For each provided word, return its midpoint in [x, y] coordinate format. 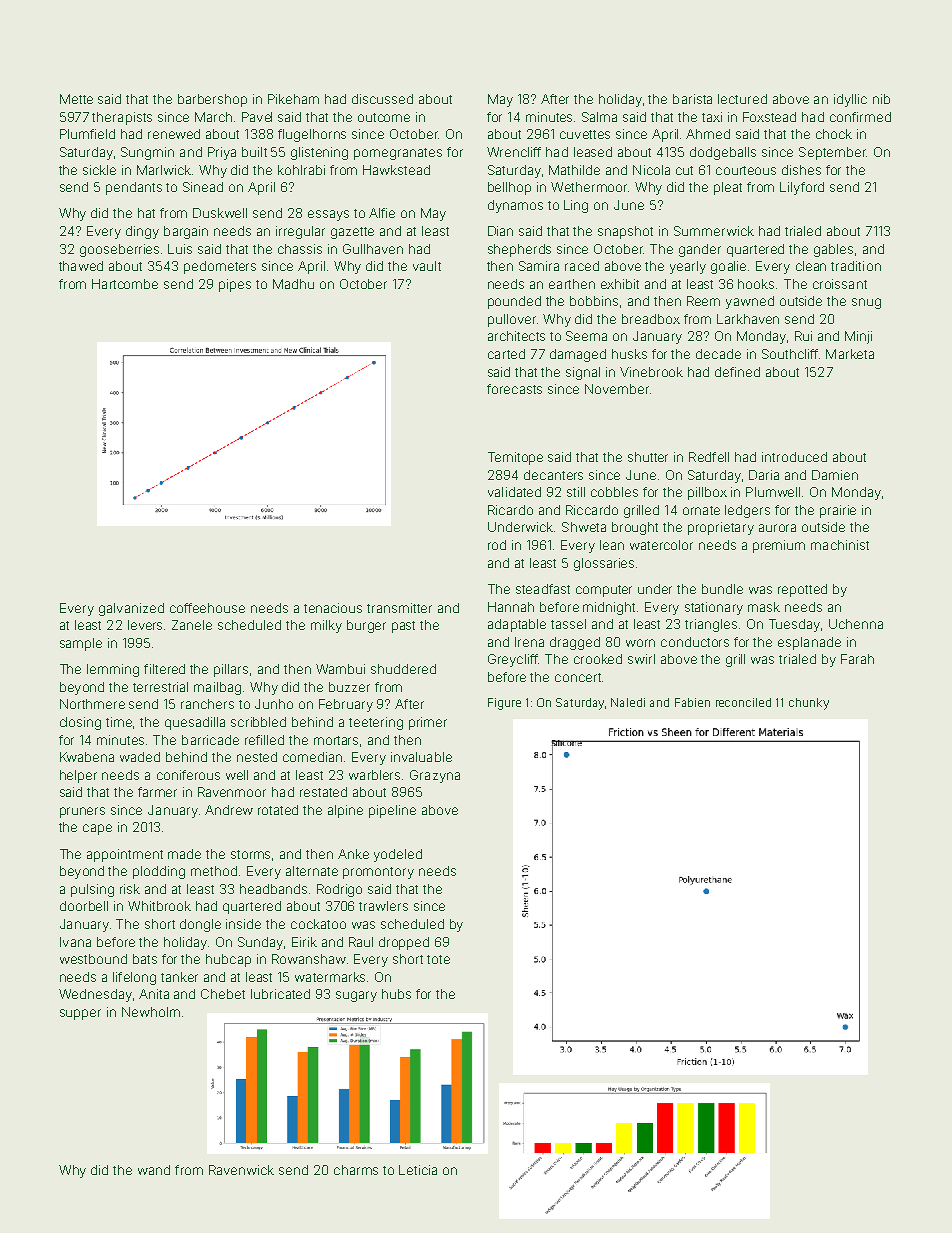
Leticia [418, 1170]
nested [257, 757]
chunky [809, 704]
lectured [742, 99]
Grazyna [435, 776]
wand [154, 1170]
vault [427, 266]
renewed [174, 134]
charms [356, 1170]
